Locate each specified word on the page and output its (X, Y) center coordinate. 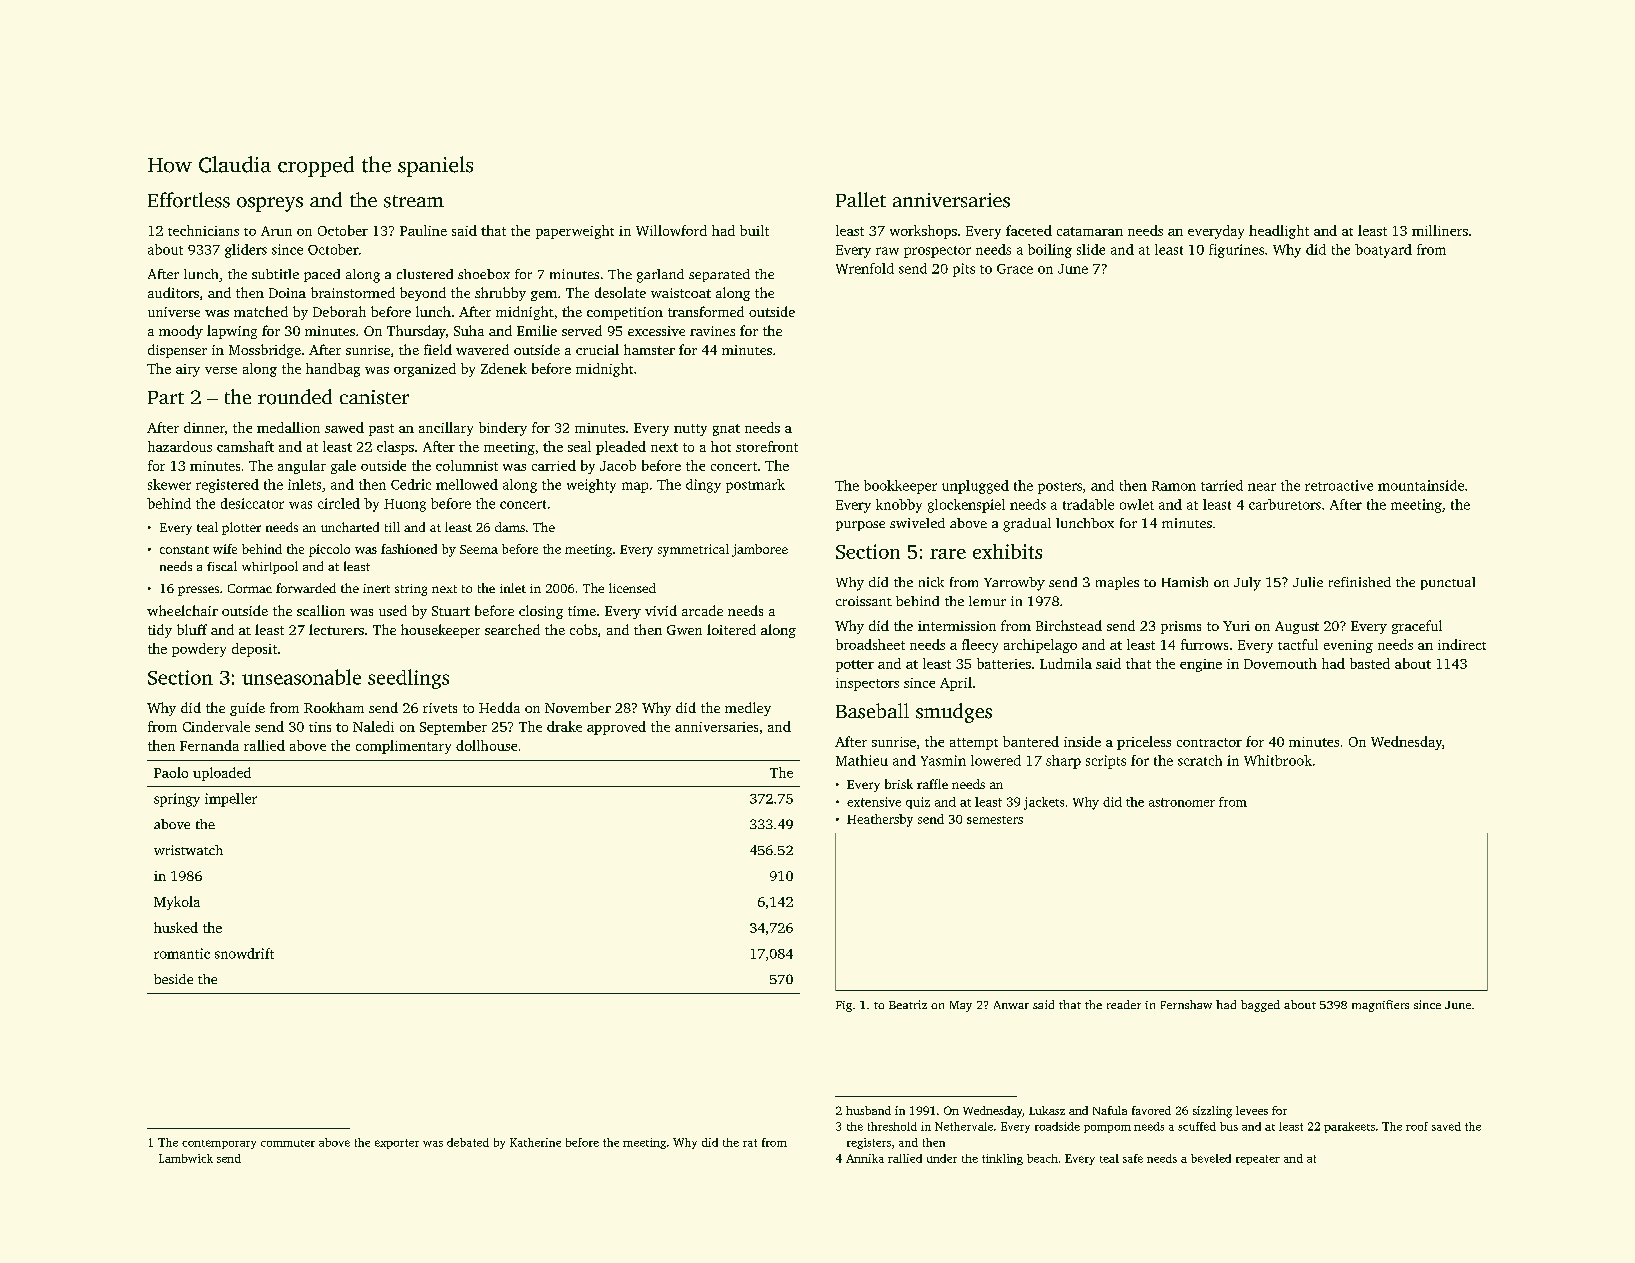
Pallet (861, 199)
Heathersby (880, 820)
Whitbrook (1278, 760)
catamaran (1090, 231)
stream (414, 201)
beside (173, 979)
